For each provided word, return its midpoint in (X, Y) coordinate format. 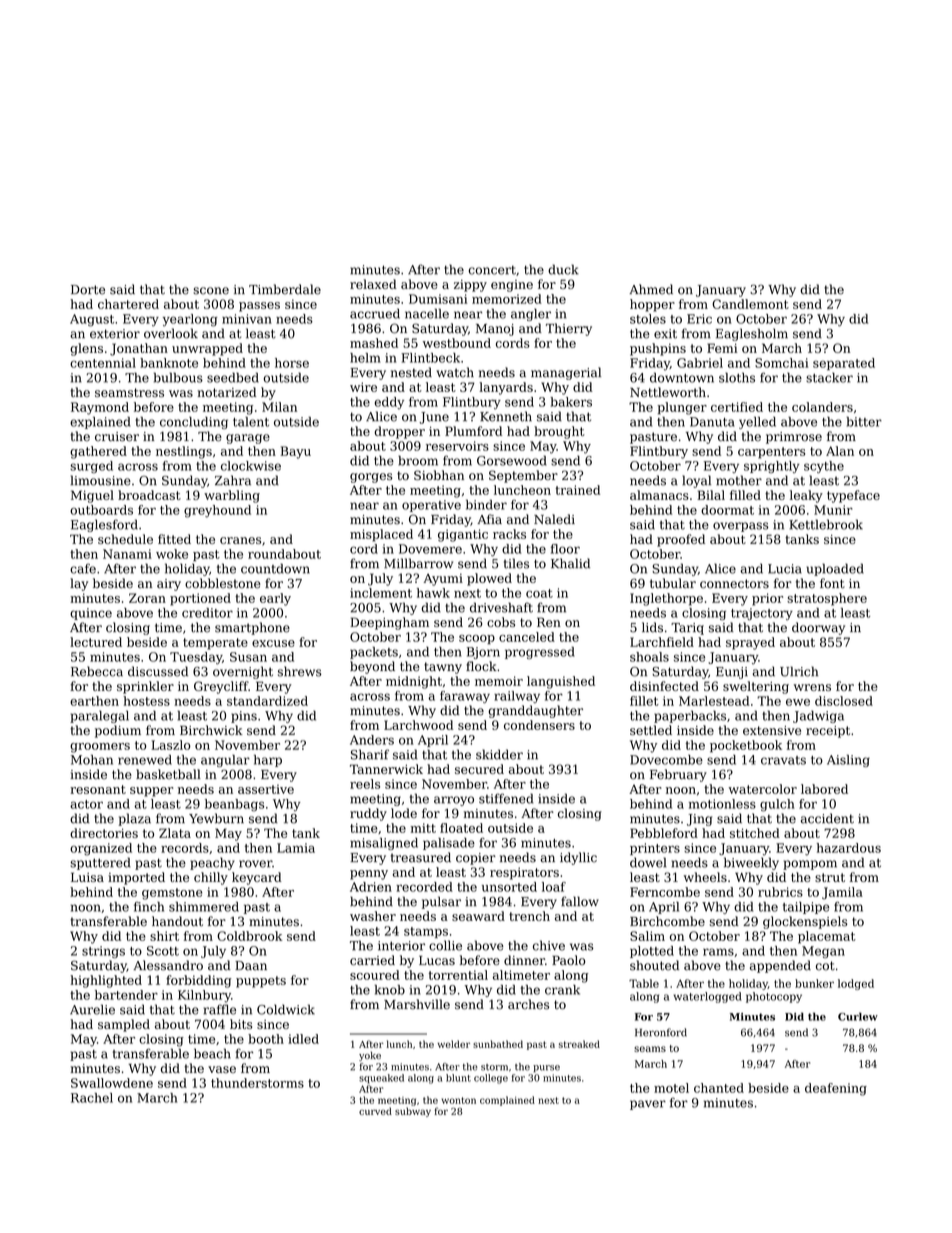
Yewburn (216, 818)
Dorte (88, 290)
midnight (414, 682)
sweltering (756, 687)
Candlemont (750, 304)
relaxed (373, 284)
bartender (126, 995)
